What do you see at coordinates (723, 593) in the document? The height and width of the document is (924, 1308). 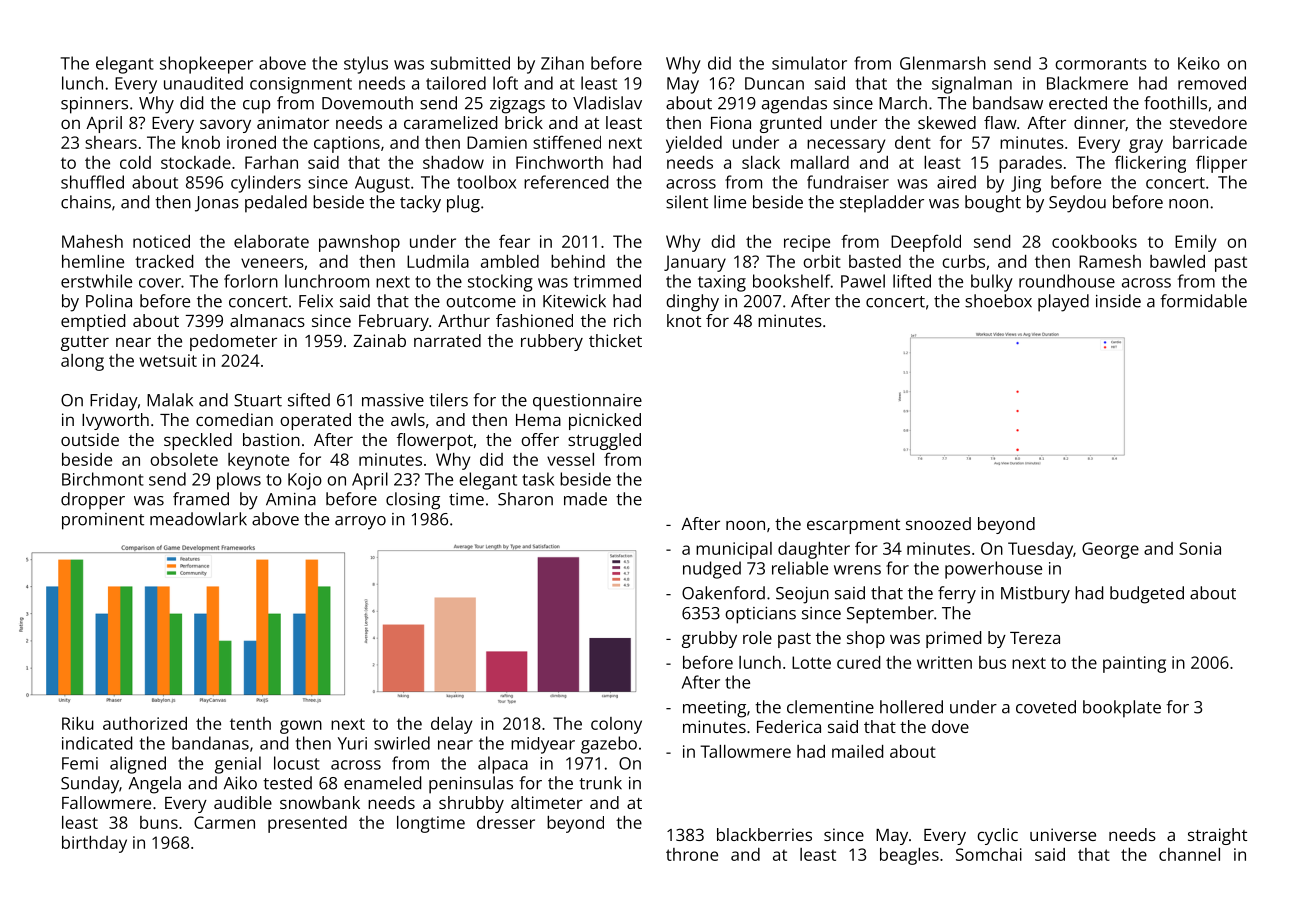 I see `Oakenford` at bounding box center [723, 593].
